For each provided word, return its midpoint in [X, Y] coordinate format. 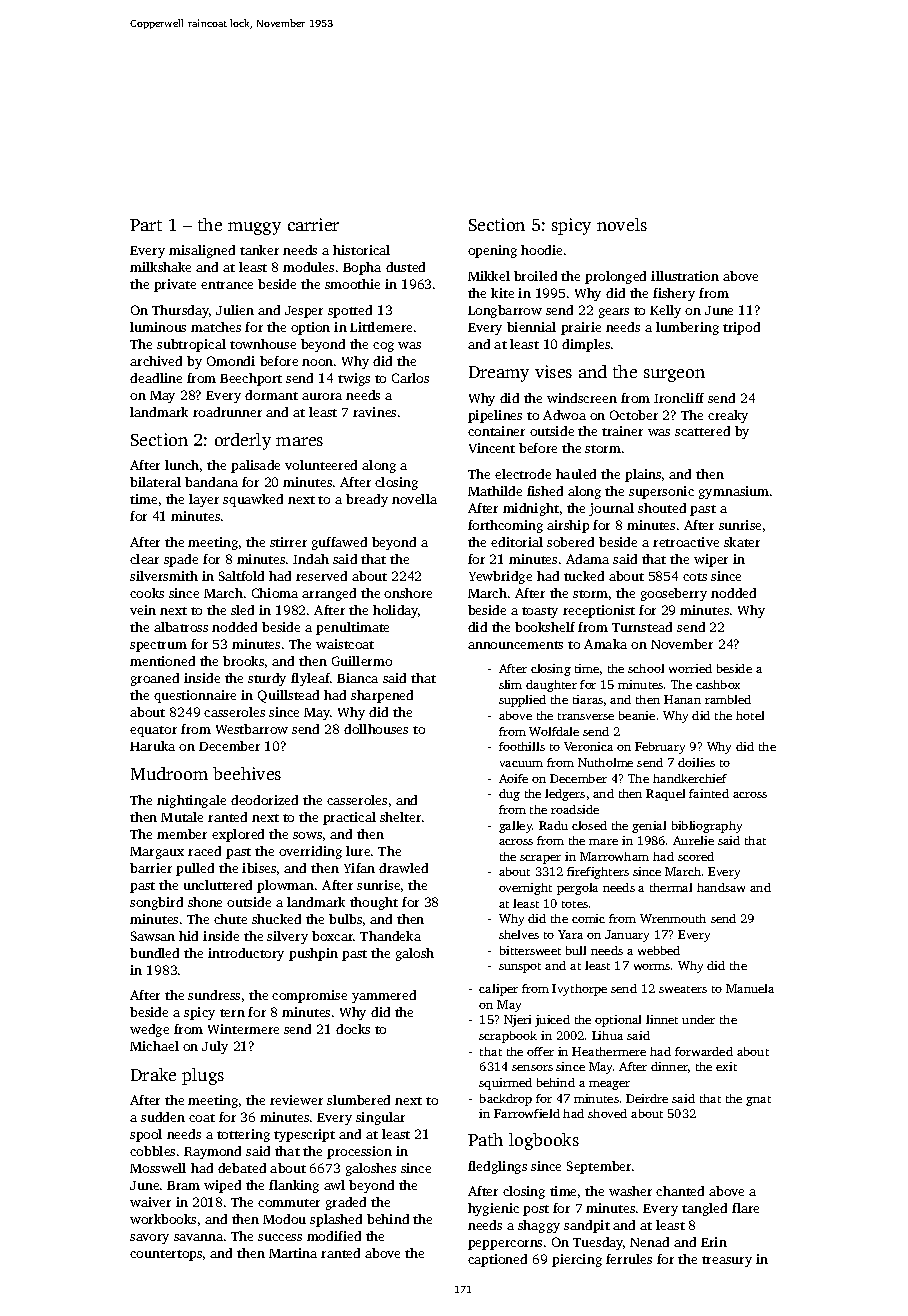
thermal [671, 887]
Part [146, 225]
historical [361, 250]
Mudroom [169, 773]
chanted [680, 1191]
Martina [293, 1253]
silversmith [164, 576]
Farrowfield [527, 1113]
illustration [685, 276]
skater [742, 542]
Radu [553, 825]
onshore [408, 593]
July [215, 1047]
